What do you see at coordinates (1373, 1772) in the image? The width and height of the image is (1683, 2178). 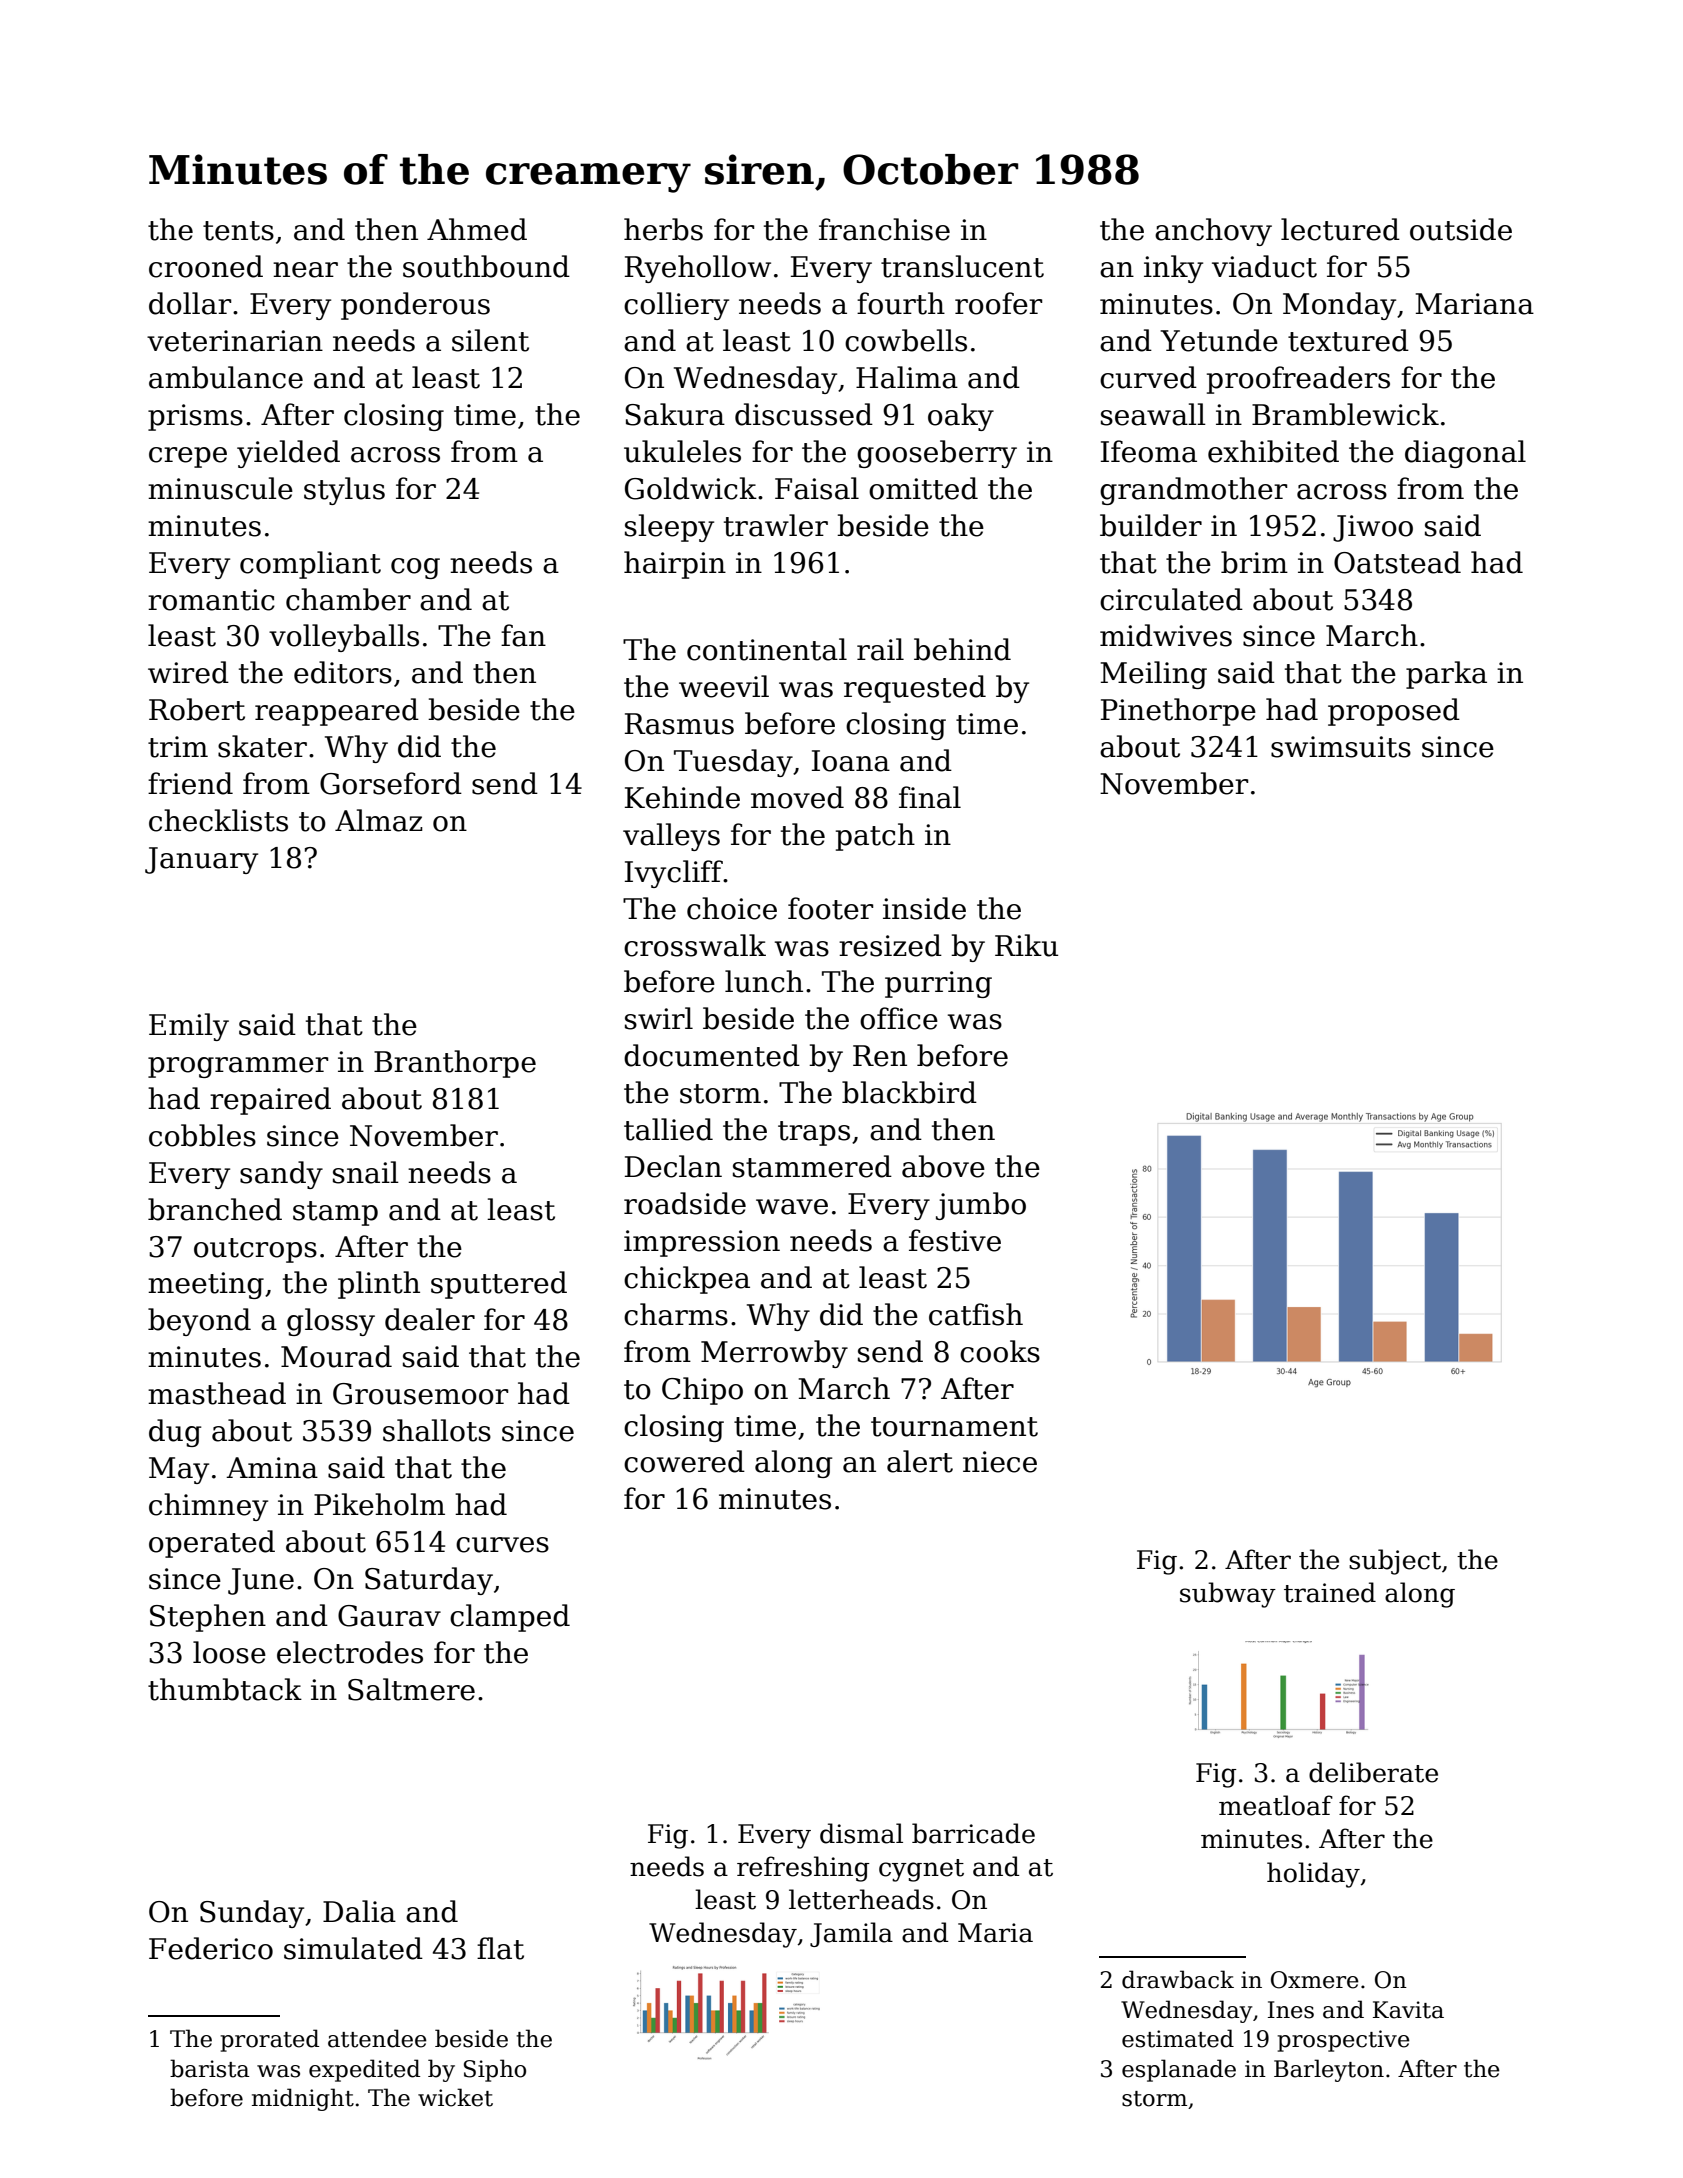 I see `deliberate` at bounding box center [1373, 1772].
